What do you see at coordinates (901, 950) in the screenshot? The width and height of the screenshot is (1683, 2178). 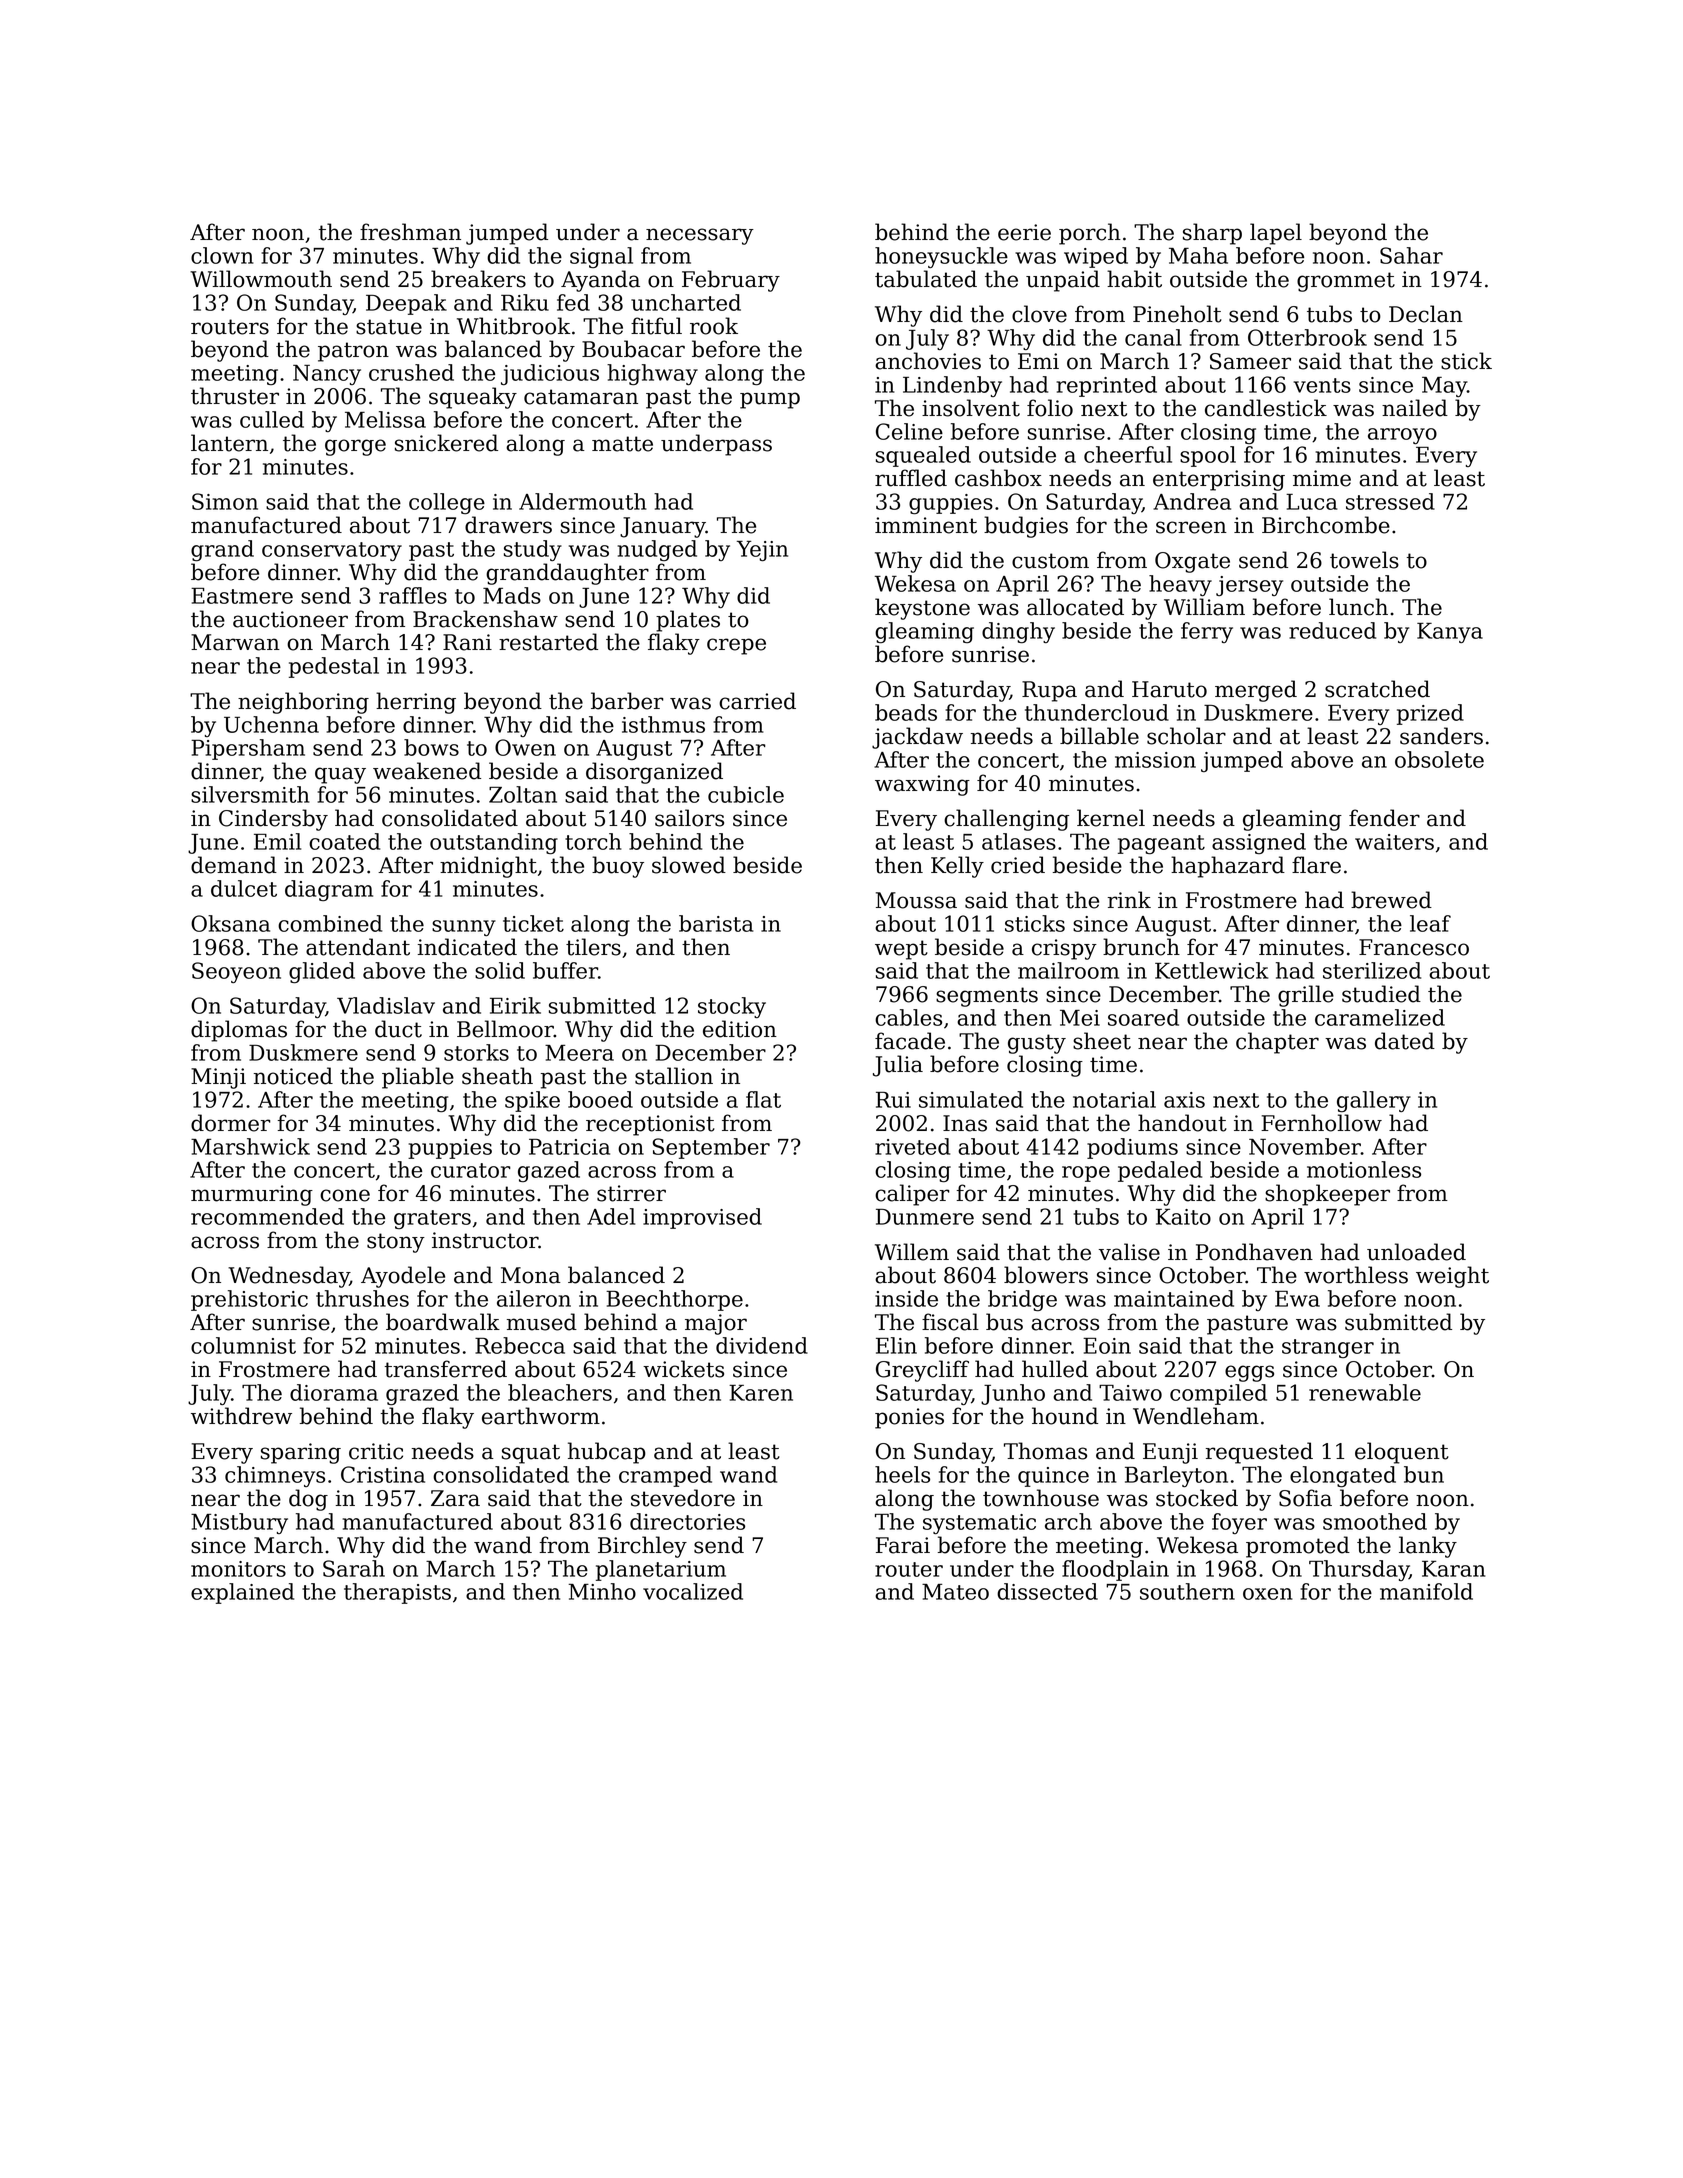 I see `wept` at bounding box center [901, 950].
